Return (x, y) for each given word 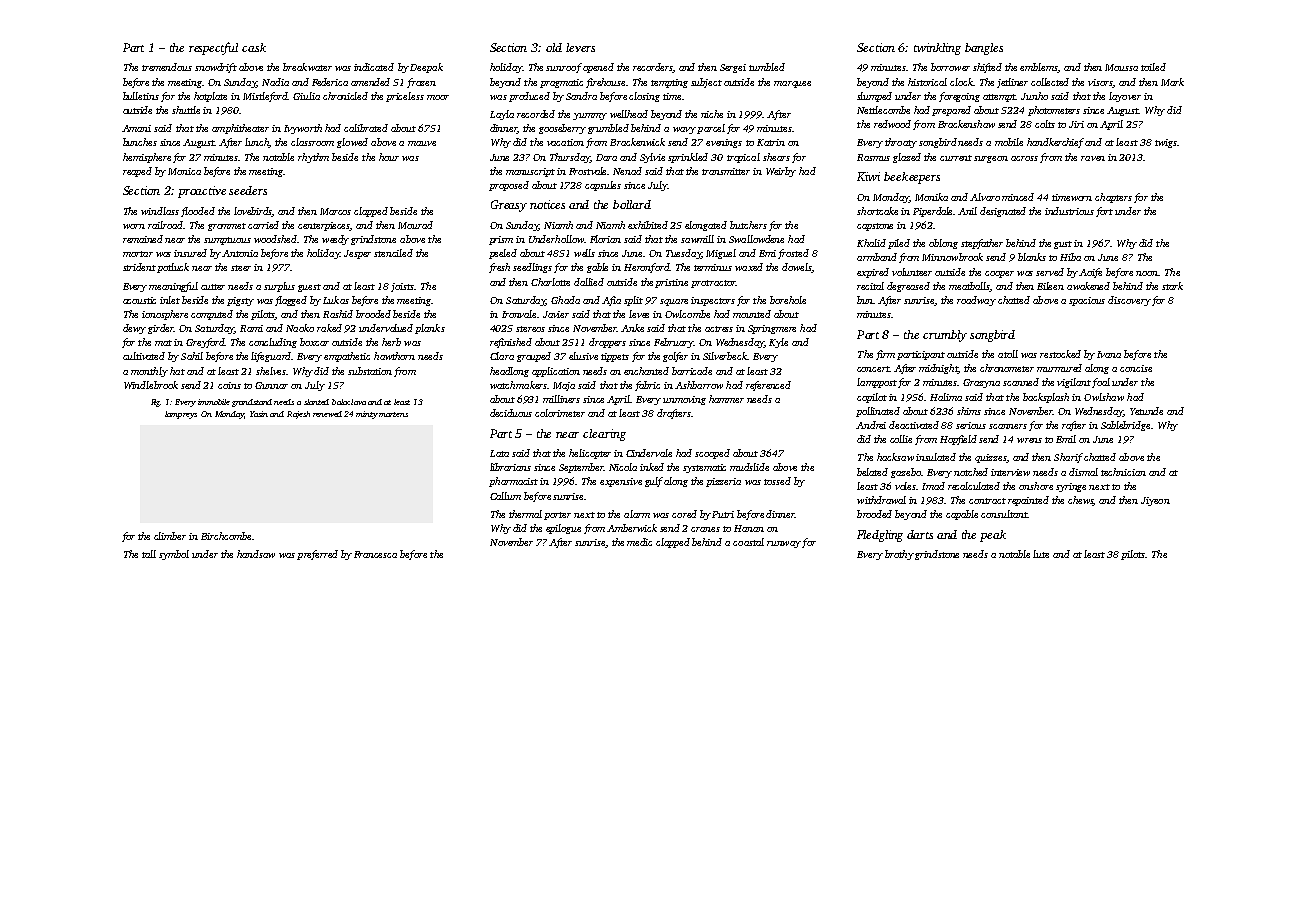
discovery (1129, 301)
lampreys (181, 415)
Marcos (335, 211)
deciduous (511, 413)
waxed (749, 267)
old (554, 47)
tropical (743, 158)
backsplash (1046, 398)
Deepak (426, 68)
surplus (279, 287)
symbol (174, 555)
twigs (1165, 143)
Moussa (1121, 67)
